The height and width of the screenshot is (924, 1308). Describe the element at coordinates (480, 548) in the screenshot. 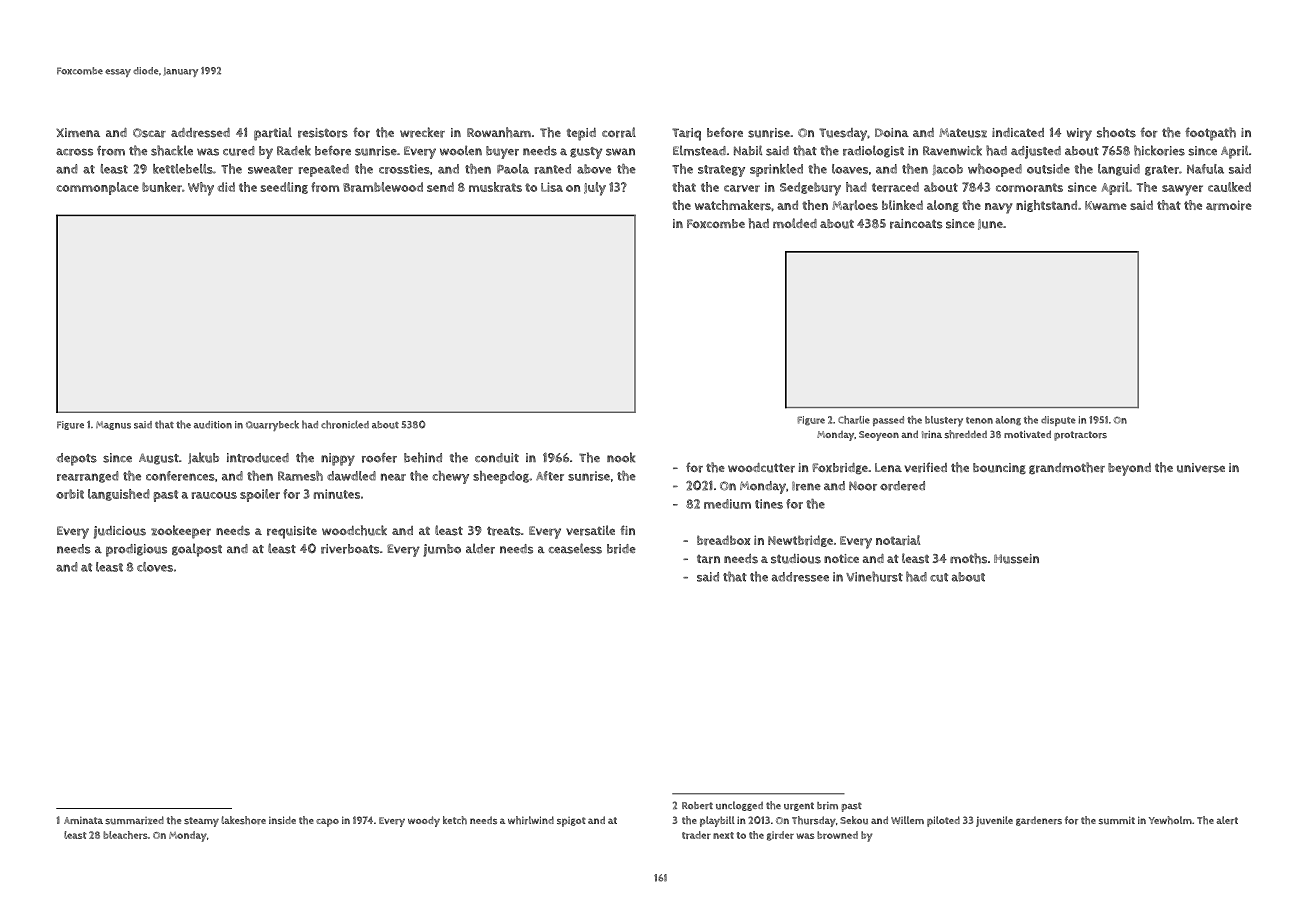

I see `alder` at that location.
